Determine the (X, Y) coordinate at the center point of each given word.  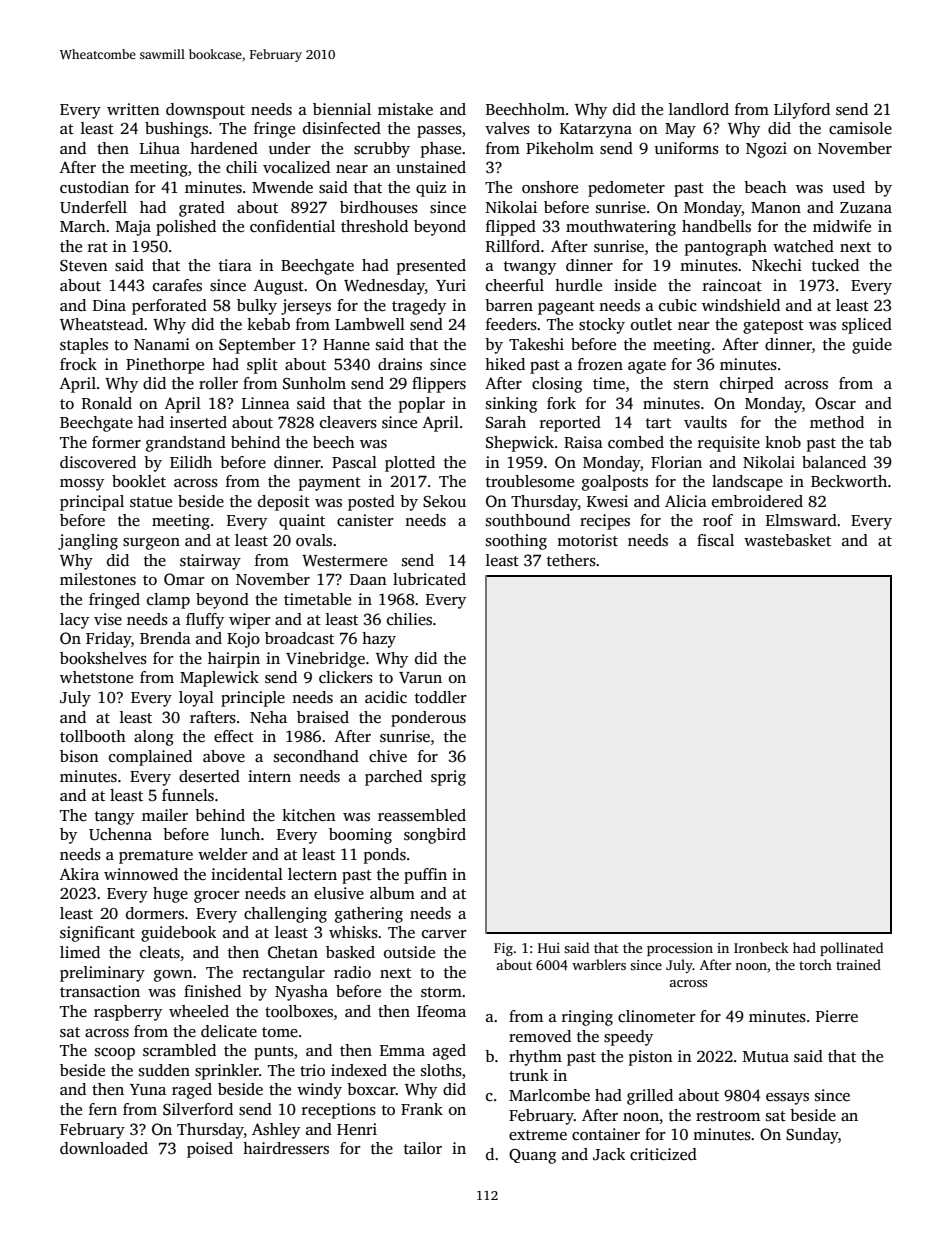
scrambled (179, 1050)
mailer (165, 815)
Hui (549, 948)
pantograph (726, 248)
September (257, 346)
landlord (699, 109)
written (133, 109)
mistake (405, 109)
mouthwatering (621, 228)
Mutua (766, 1056)
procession (680, 949)
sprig (448, 778)
